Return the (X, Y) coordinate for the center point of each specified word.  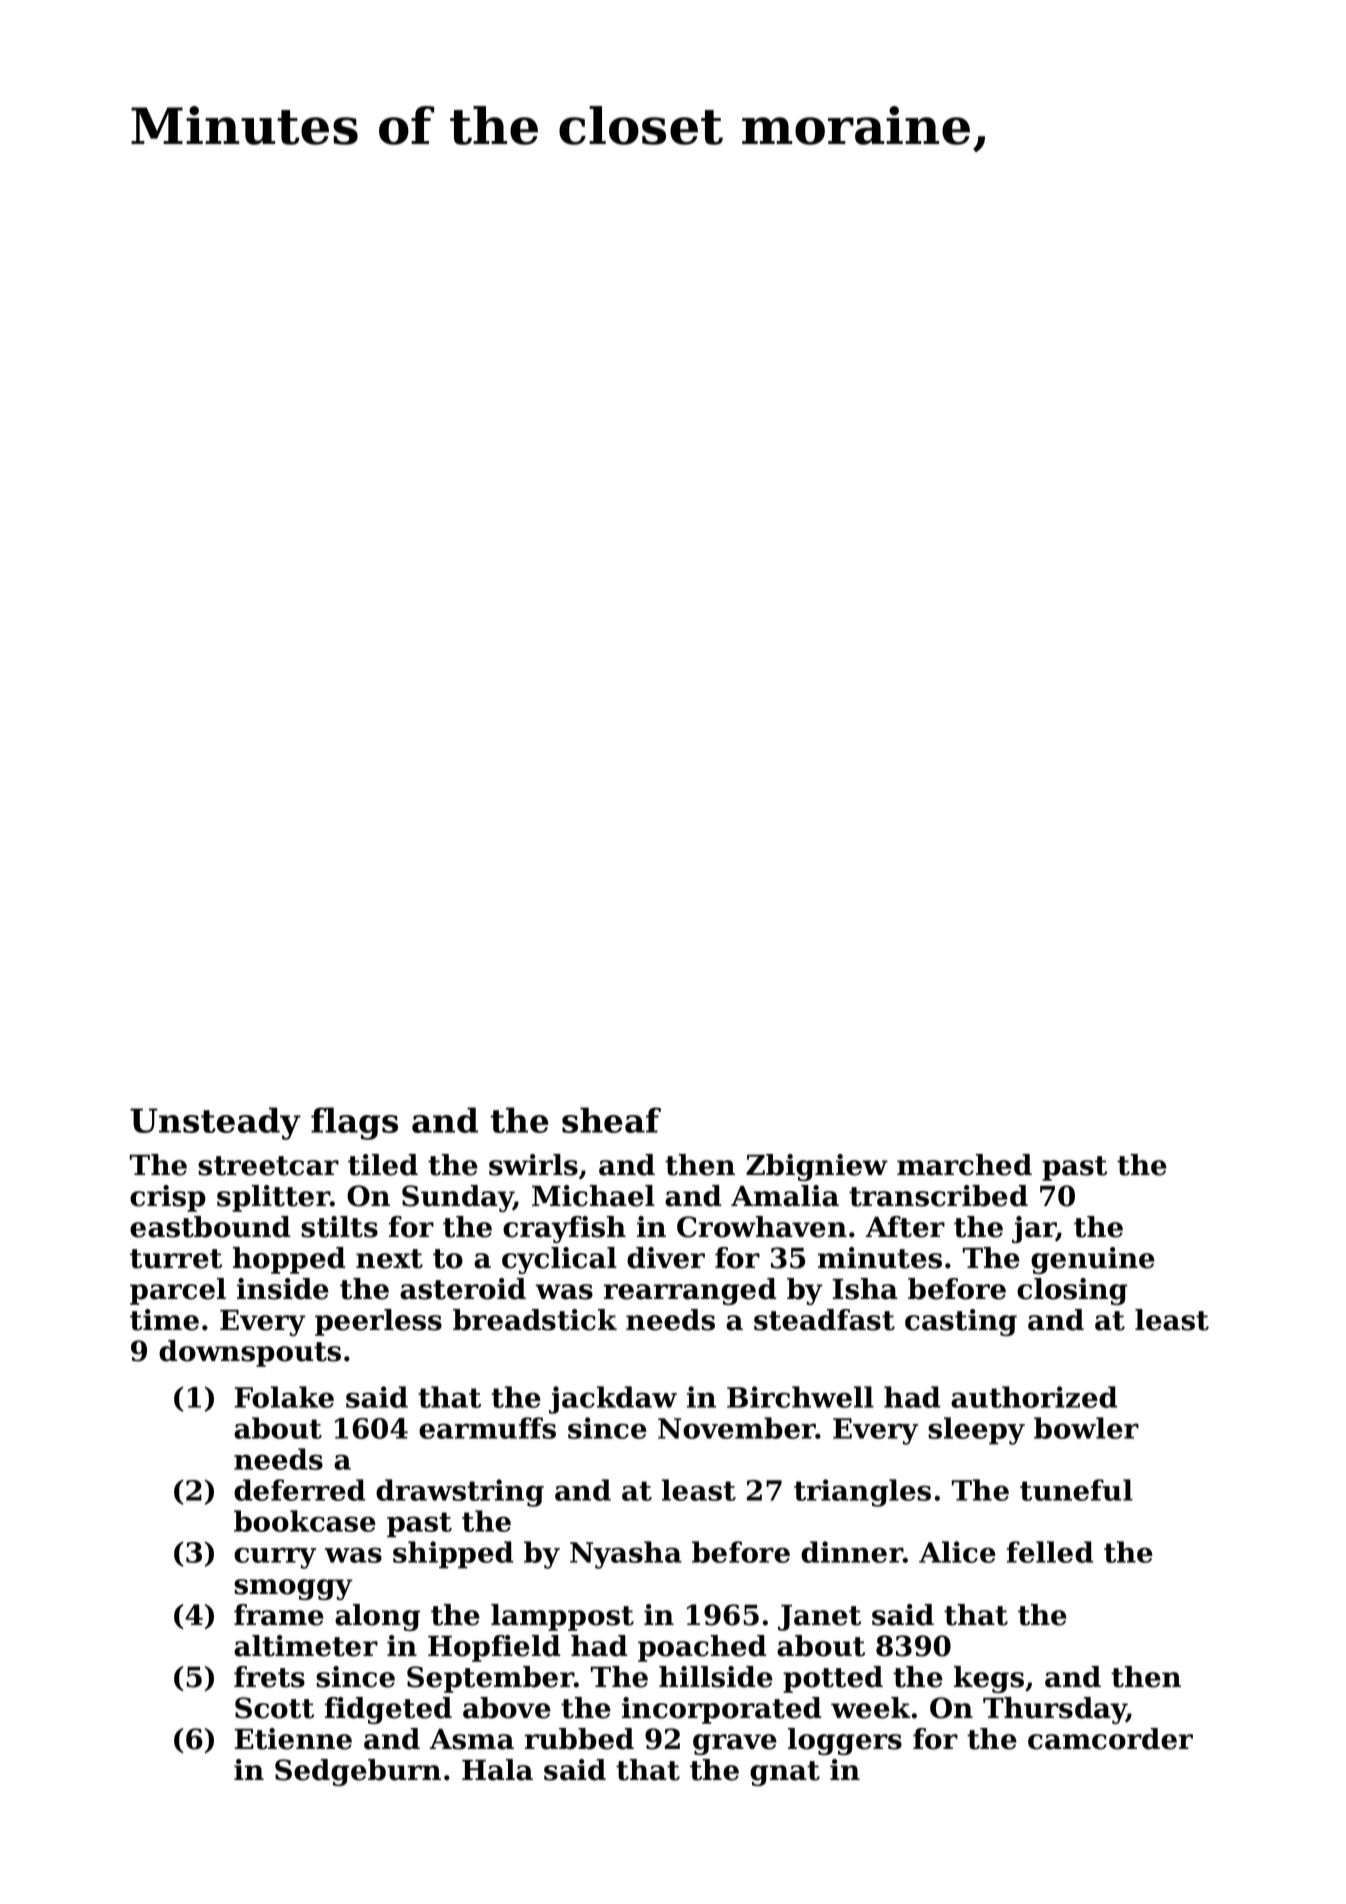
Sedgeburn (358, 1772)
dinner (852, 1552)
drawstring (460, 1493)
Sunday (458, 1198)
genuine (1093, 1260)
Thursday (1055, 1710)
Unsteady (215, 1123)
